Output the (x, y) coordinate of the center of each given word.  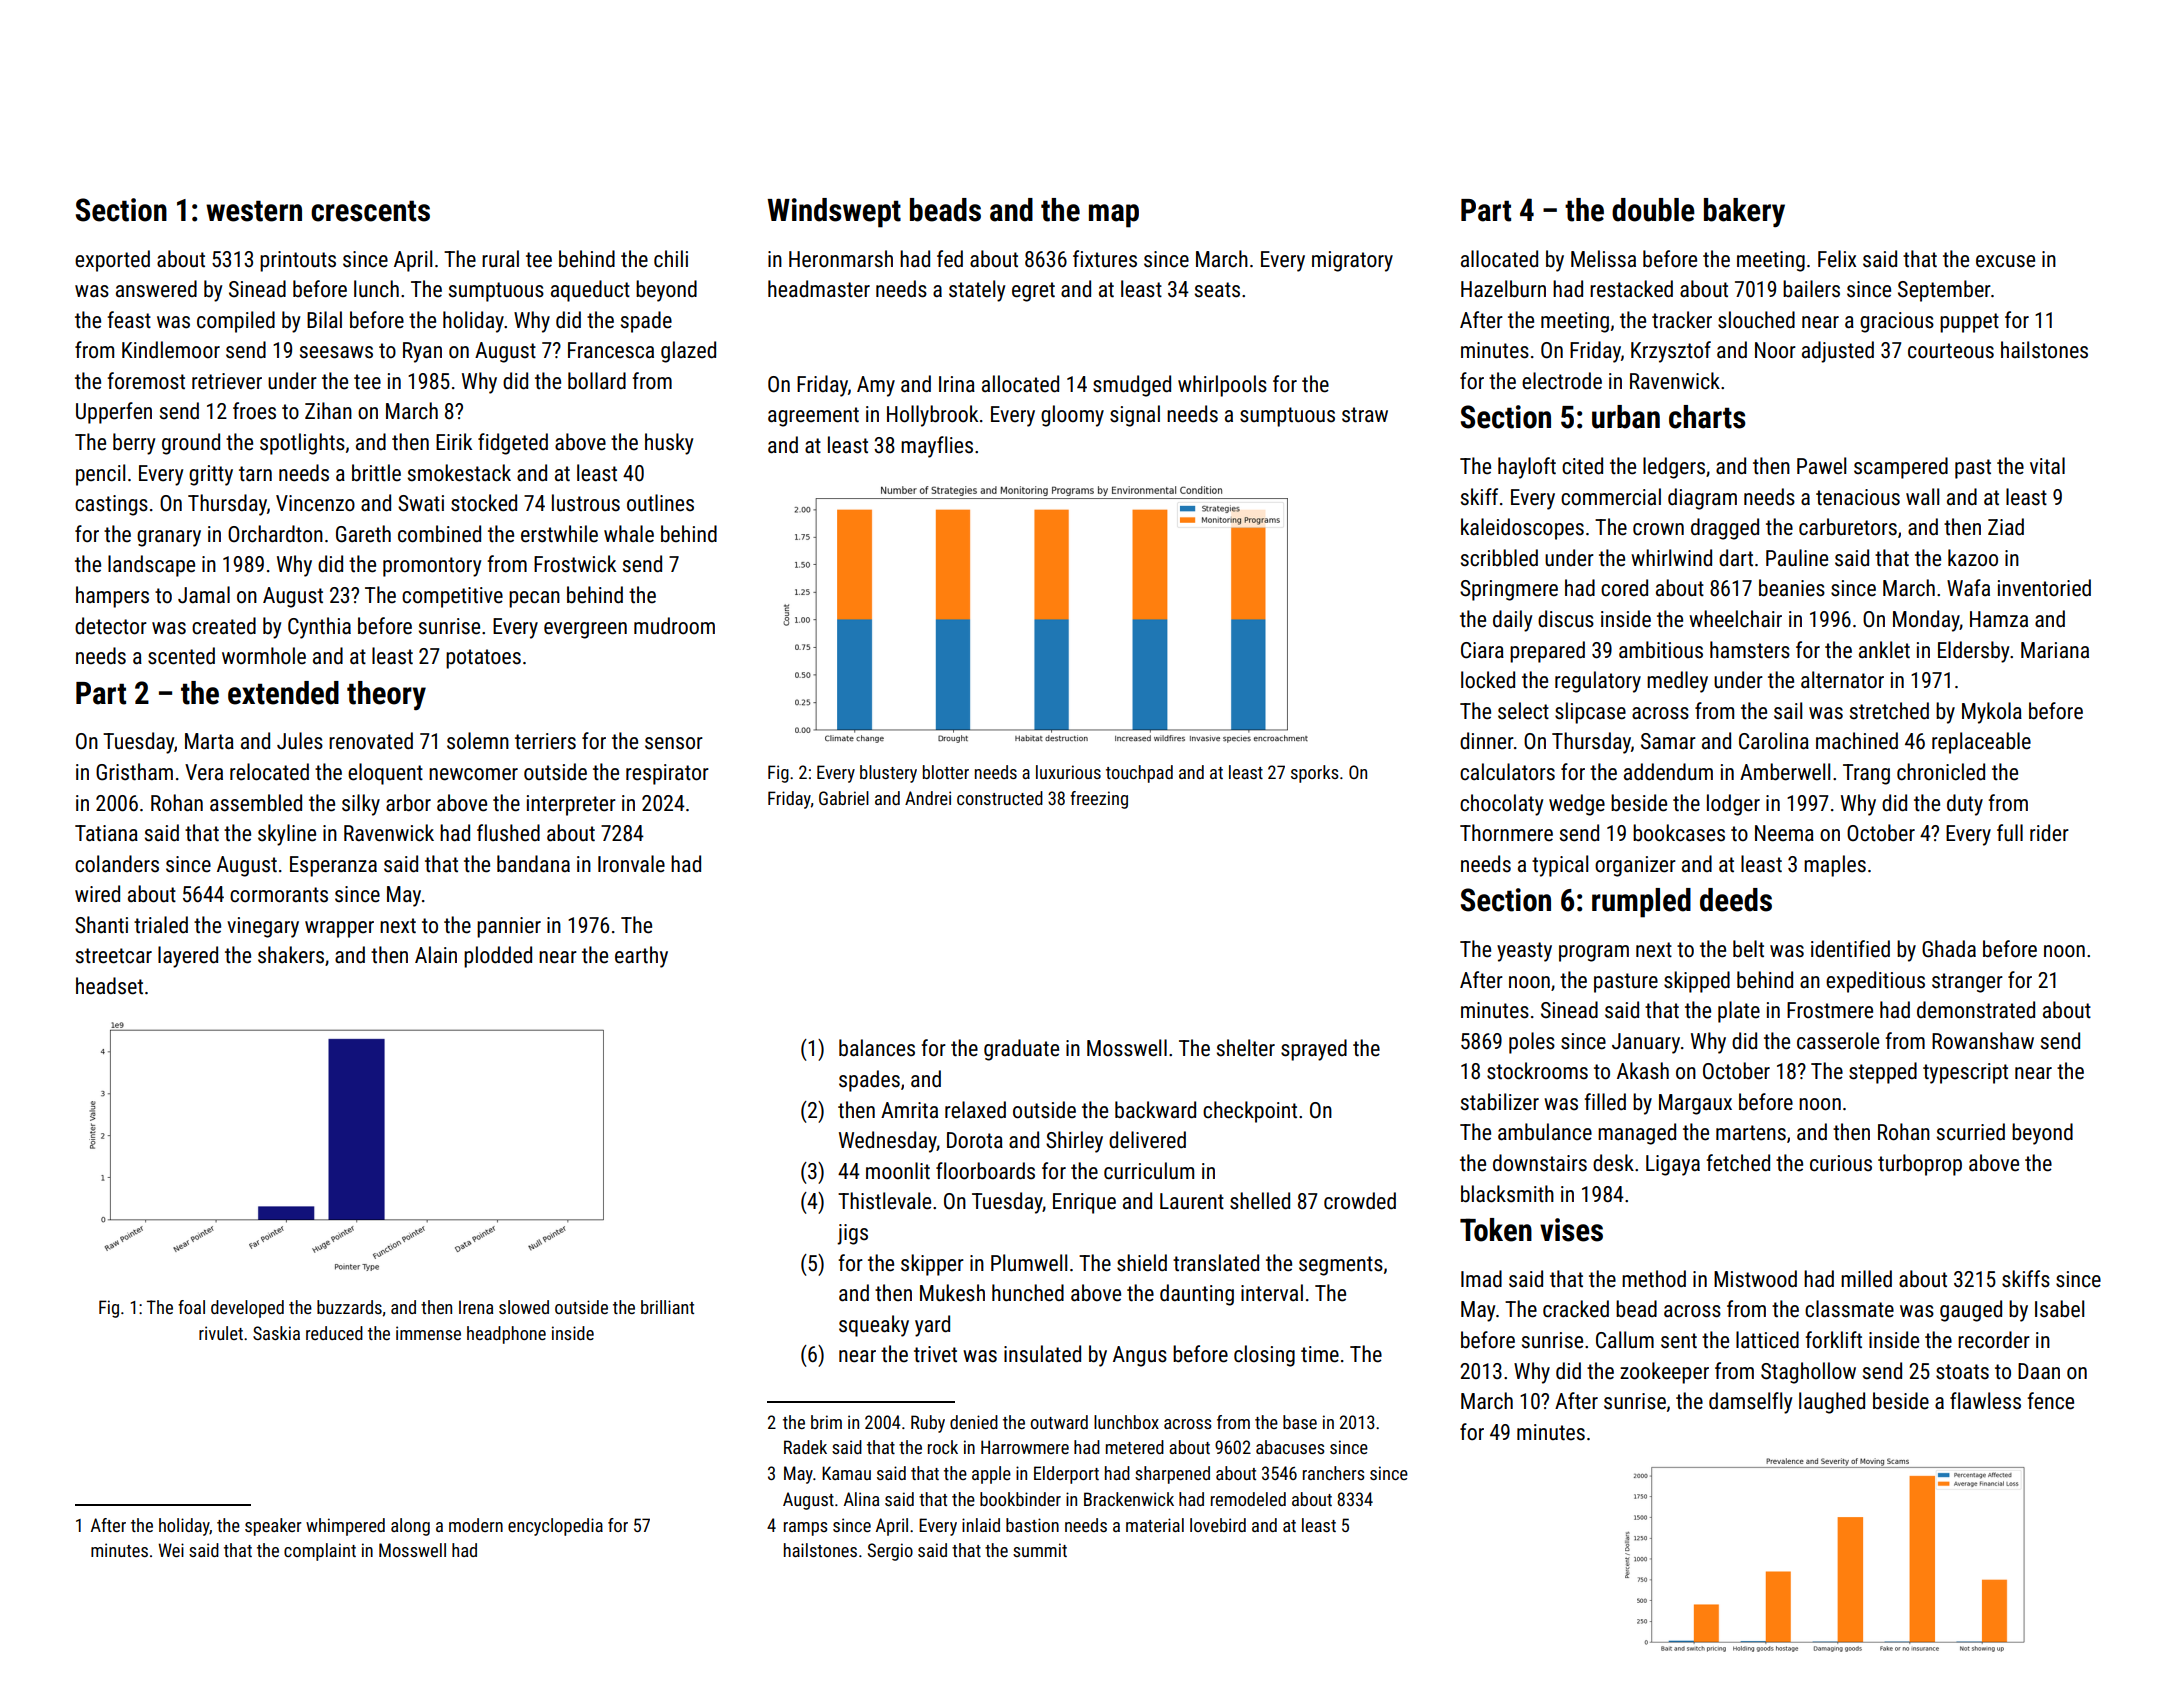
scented (181, 656)
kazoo (1973, 558)
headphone (506, 1335)
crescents (370, 211)
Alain (436, 954)
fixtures (1105, 259)
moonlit (898, 1171)
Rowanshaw (1983, 1041)
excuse (2005, 261)
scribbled (1499, 558)
